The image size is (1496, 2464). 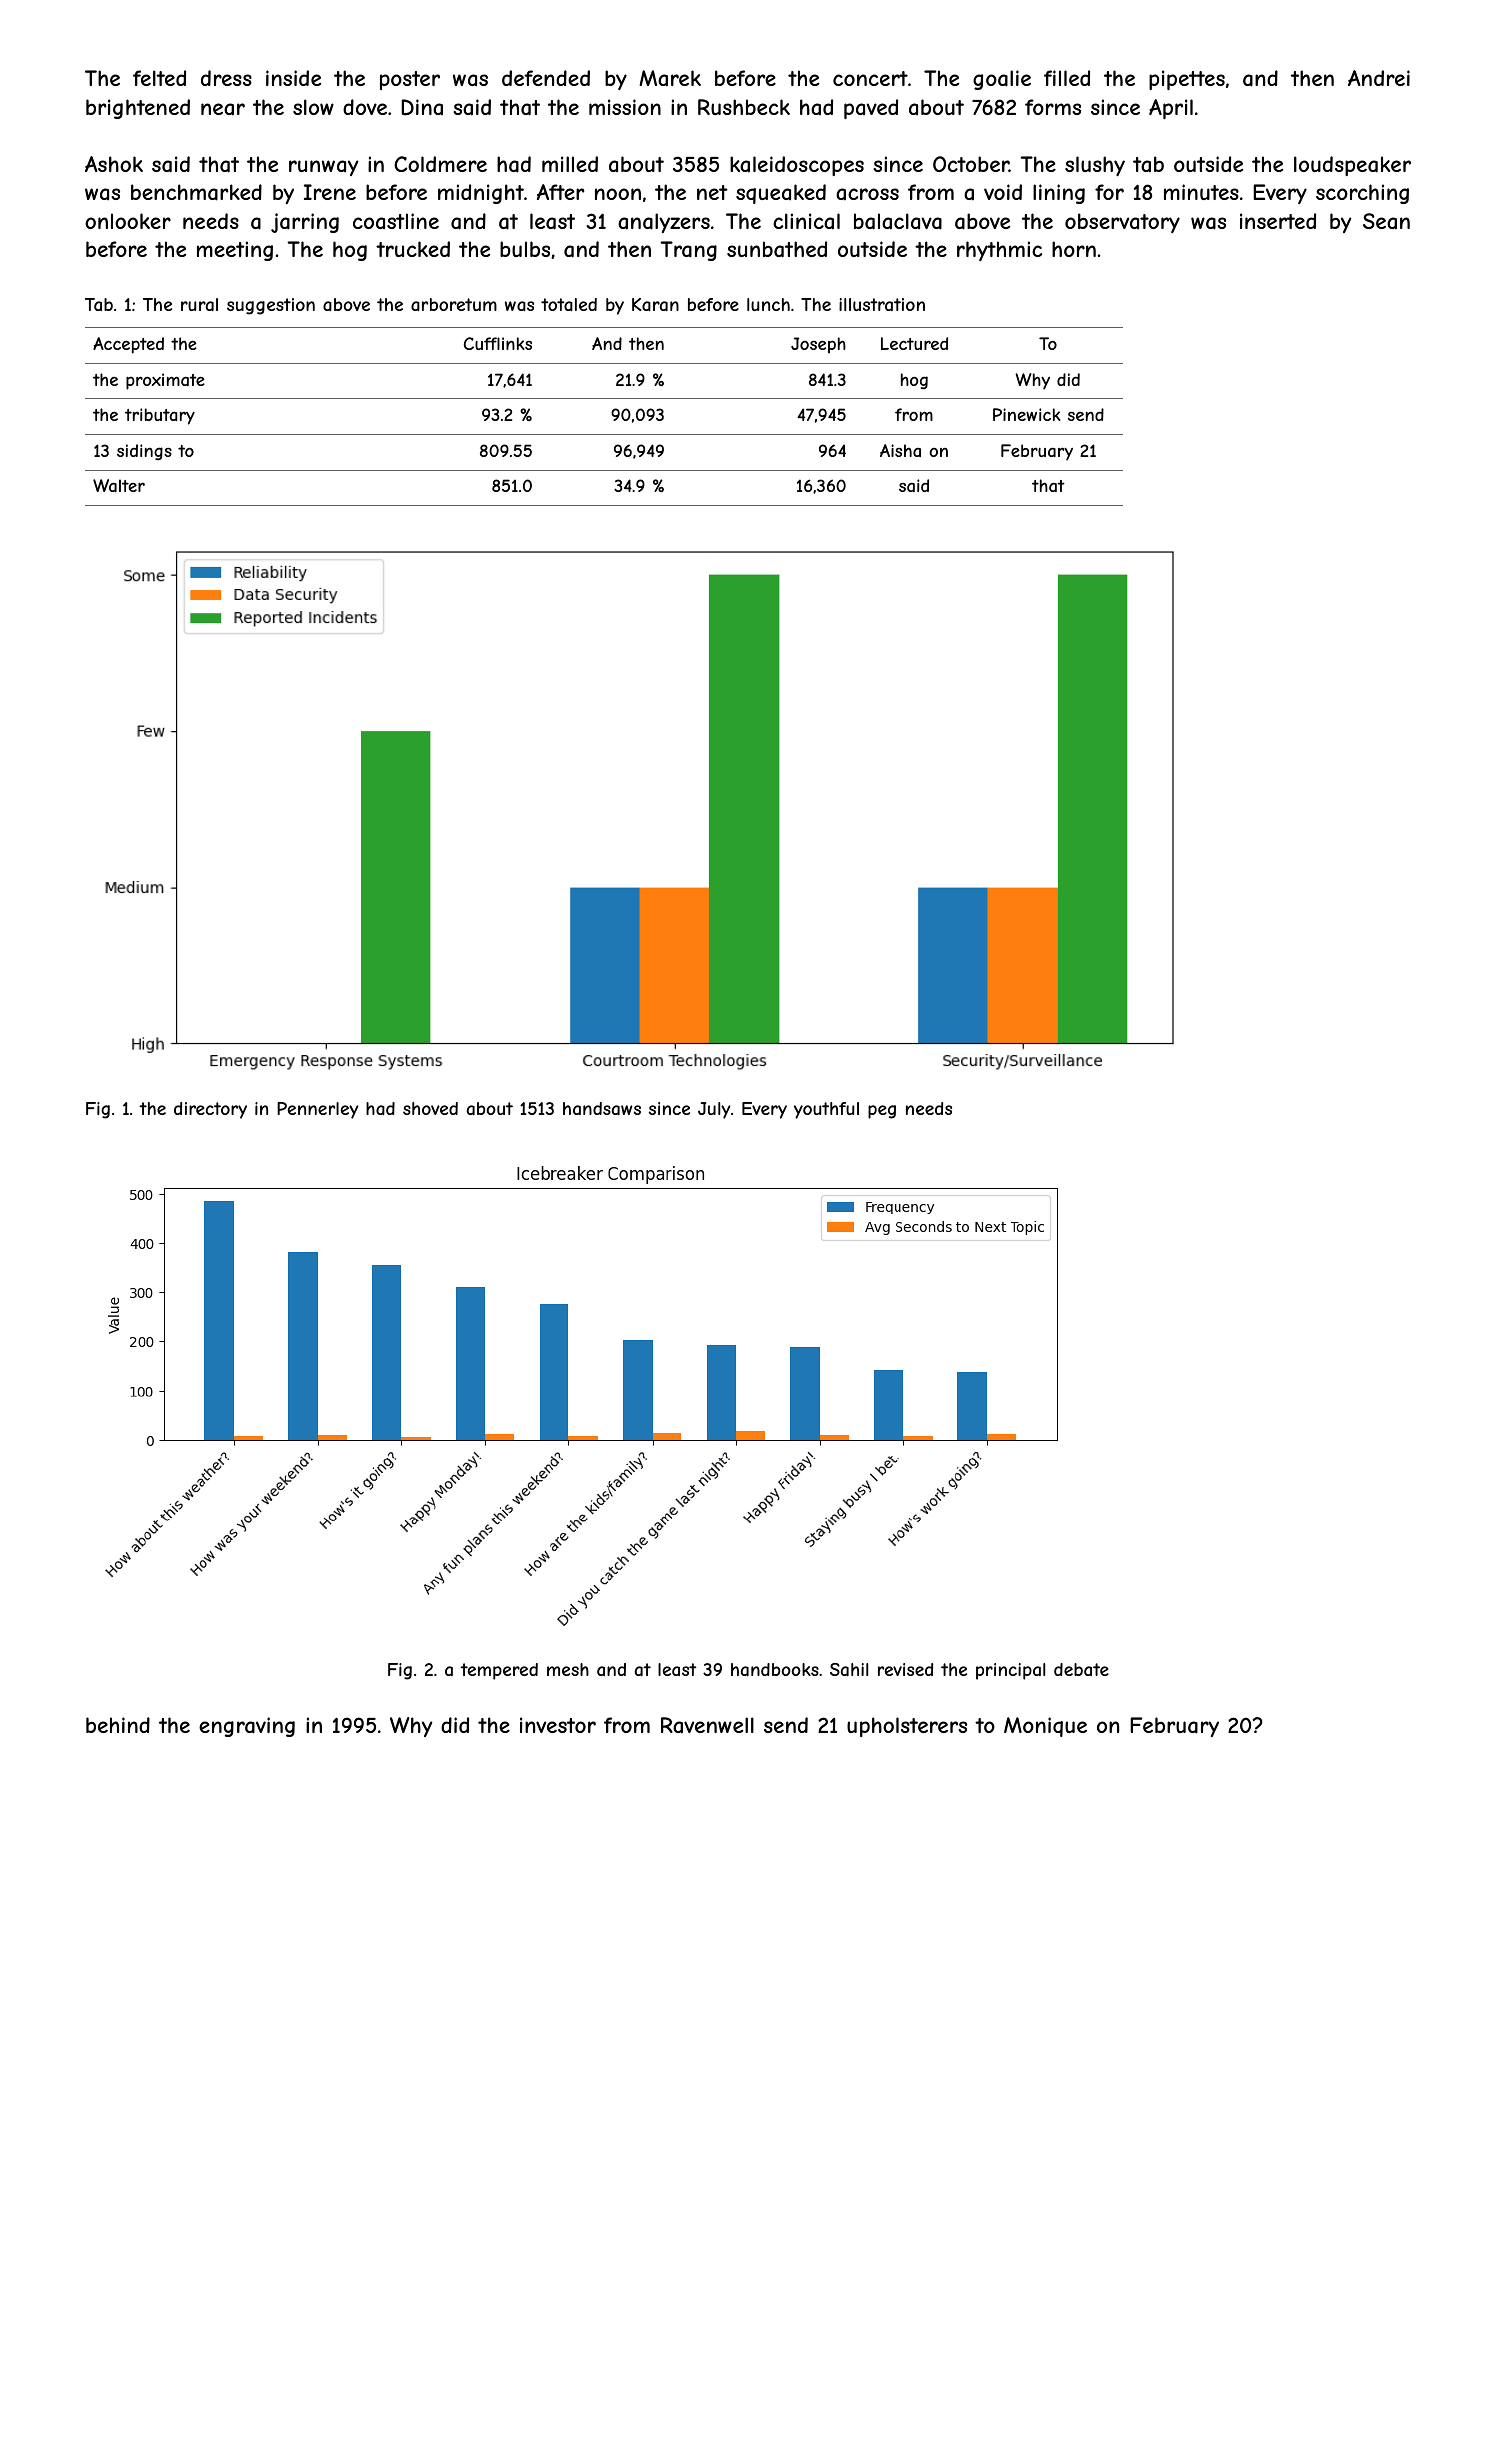 What do you see at coordinates (1045, 1727) in the page?
I see `Monique` at bounding box center [1045, 1727].
